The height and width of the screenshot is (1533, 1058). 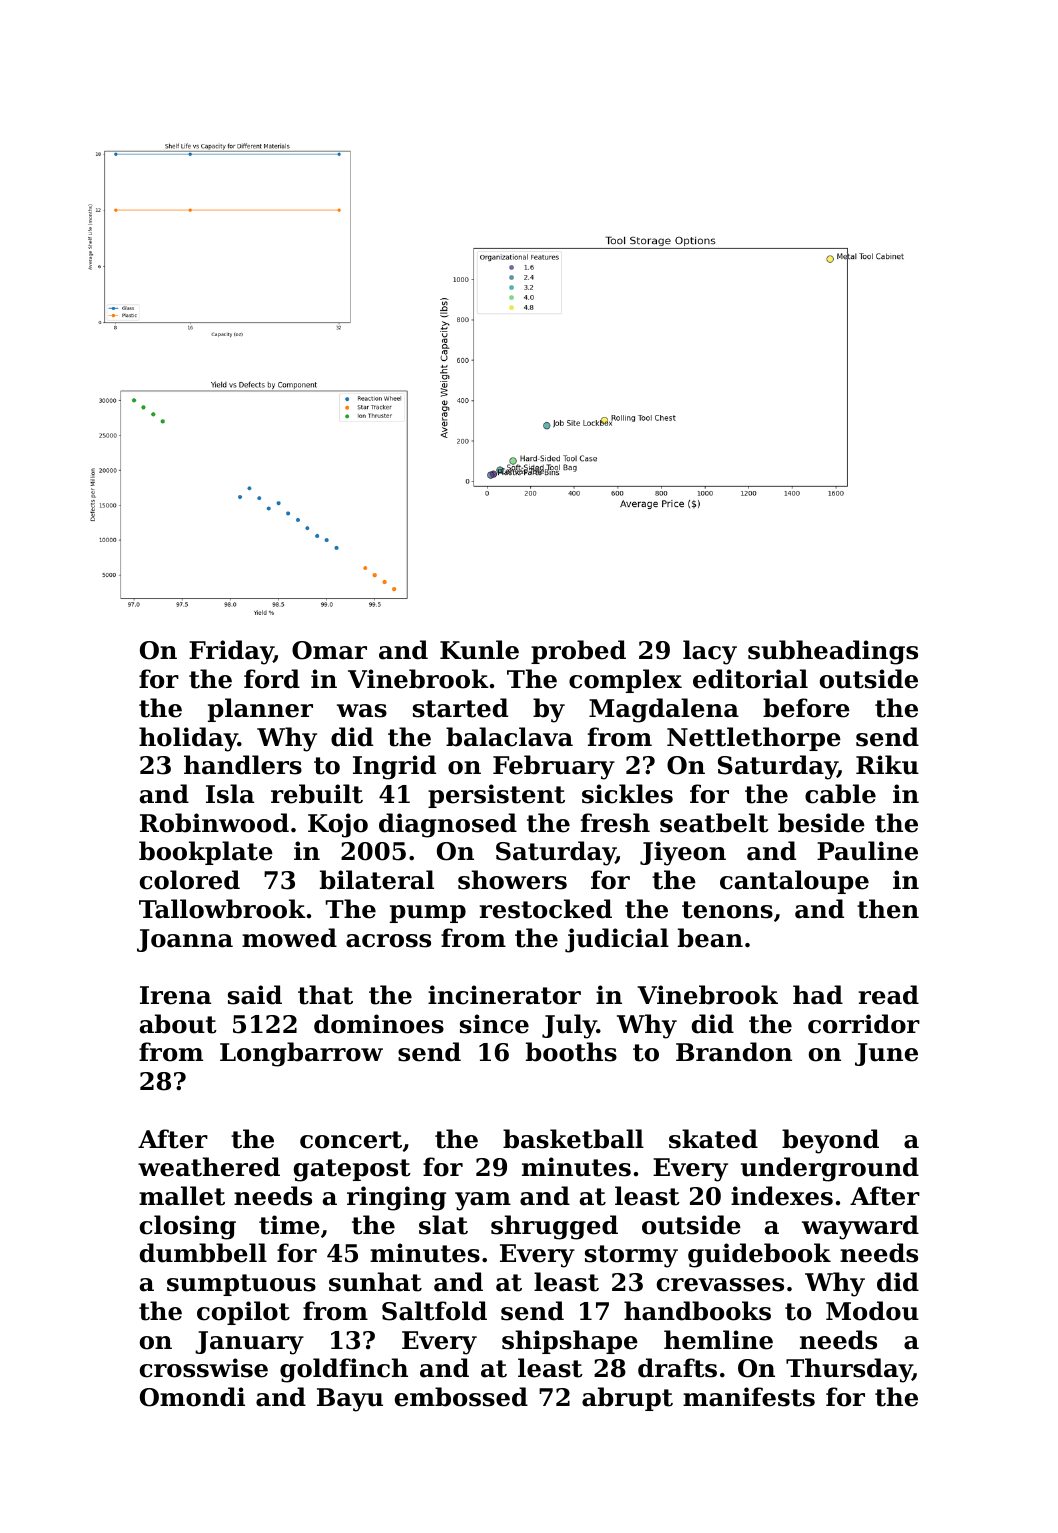 What do you see at coordinates (344, 1370) in the screenshot?
I see `goldfinch` at bounding box center [344, 1370].
